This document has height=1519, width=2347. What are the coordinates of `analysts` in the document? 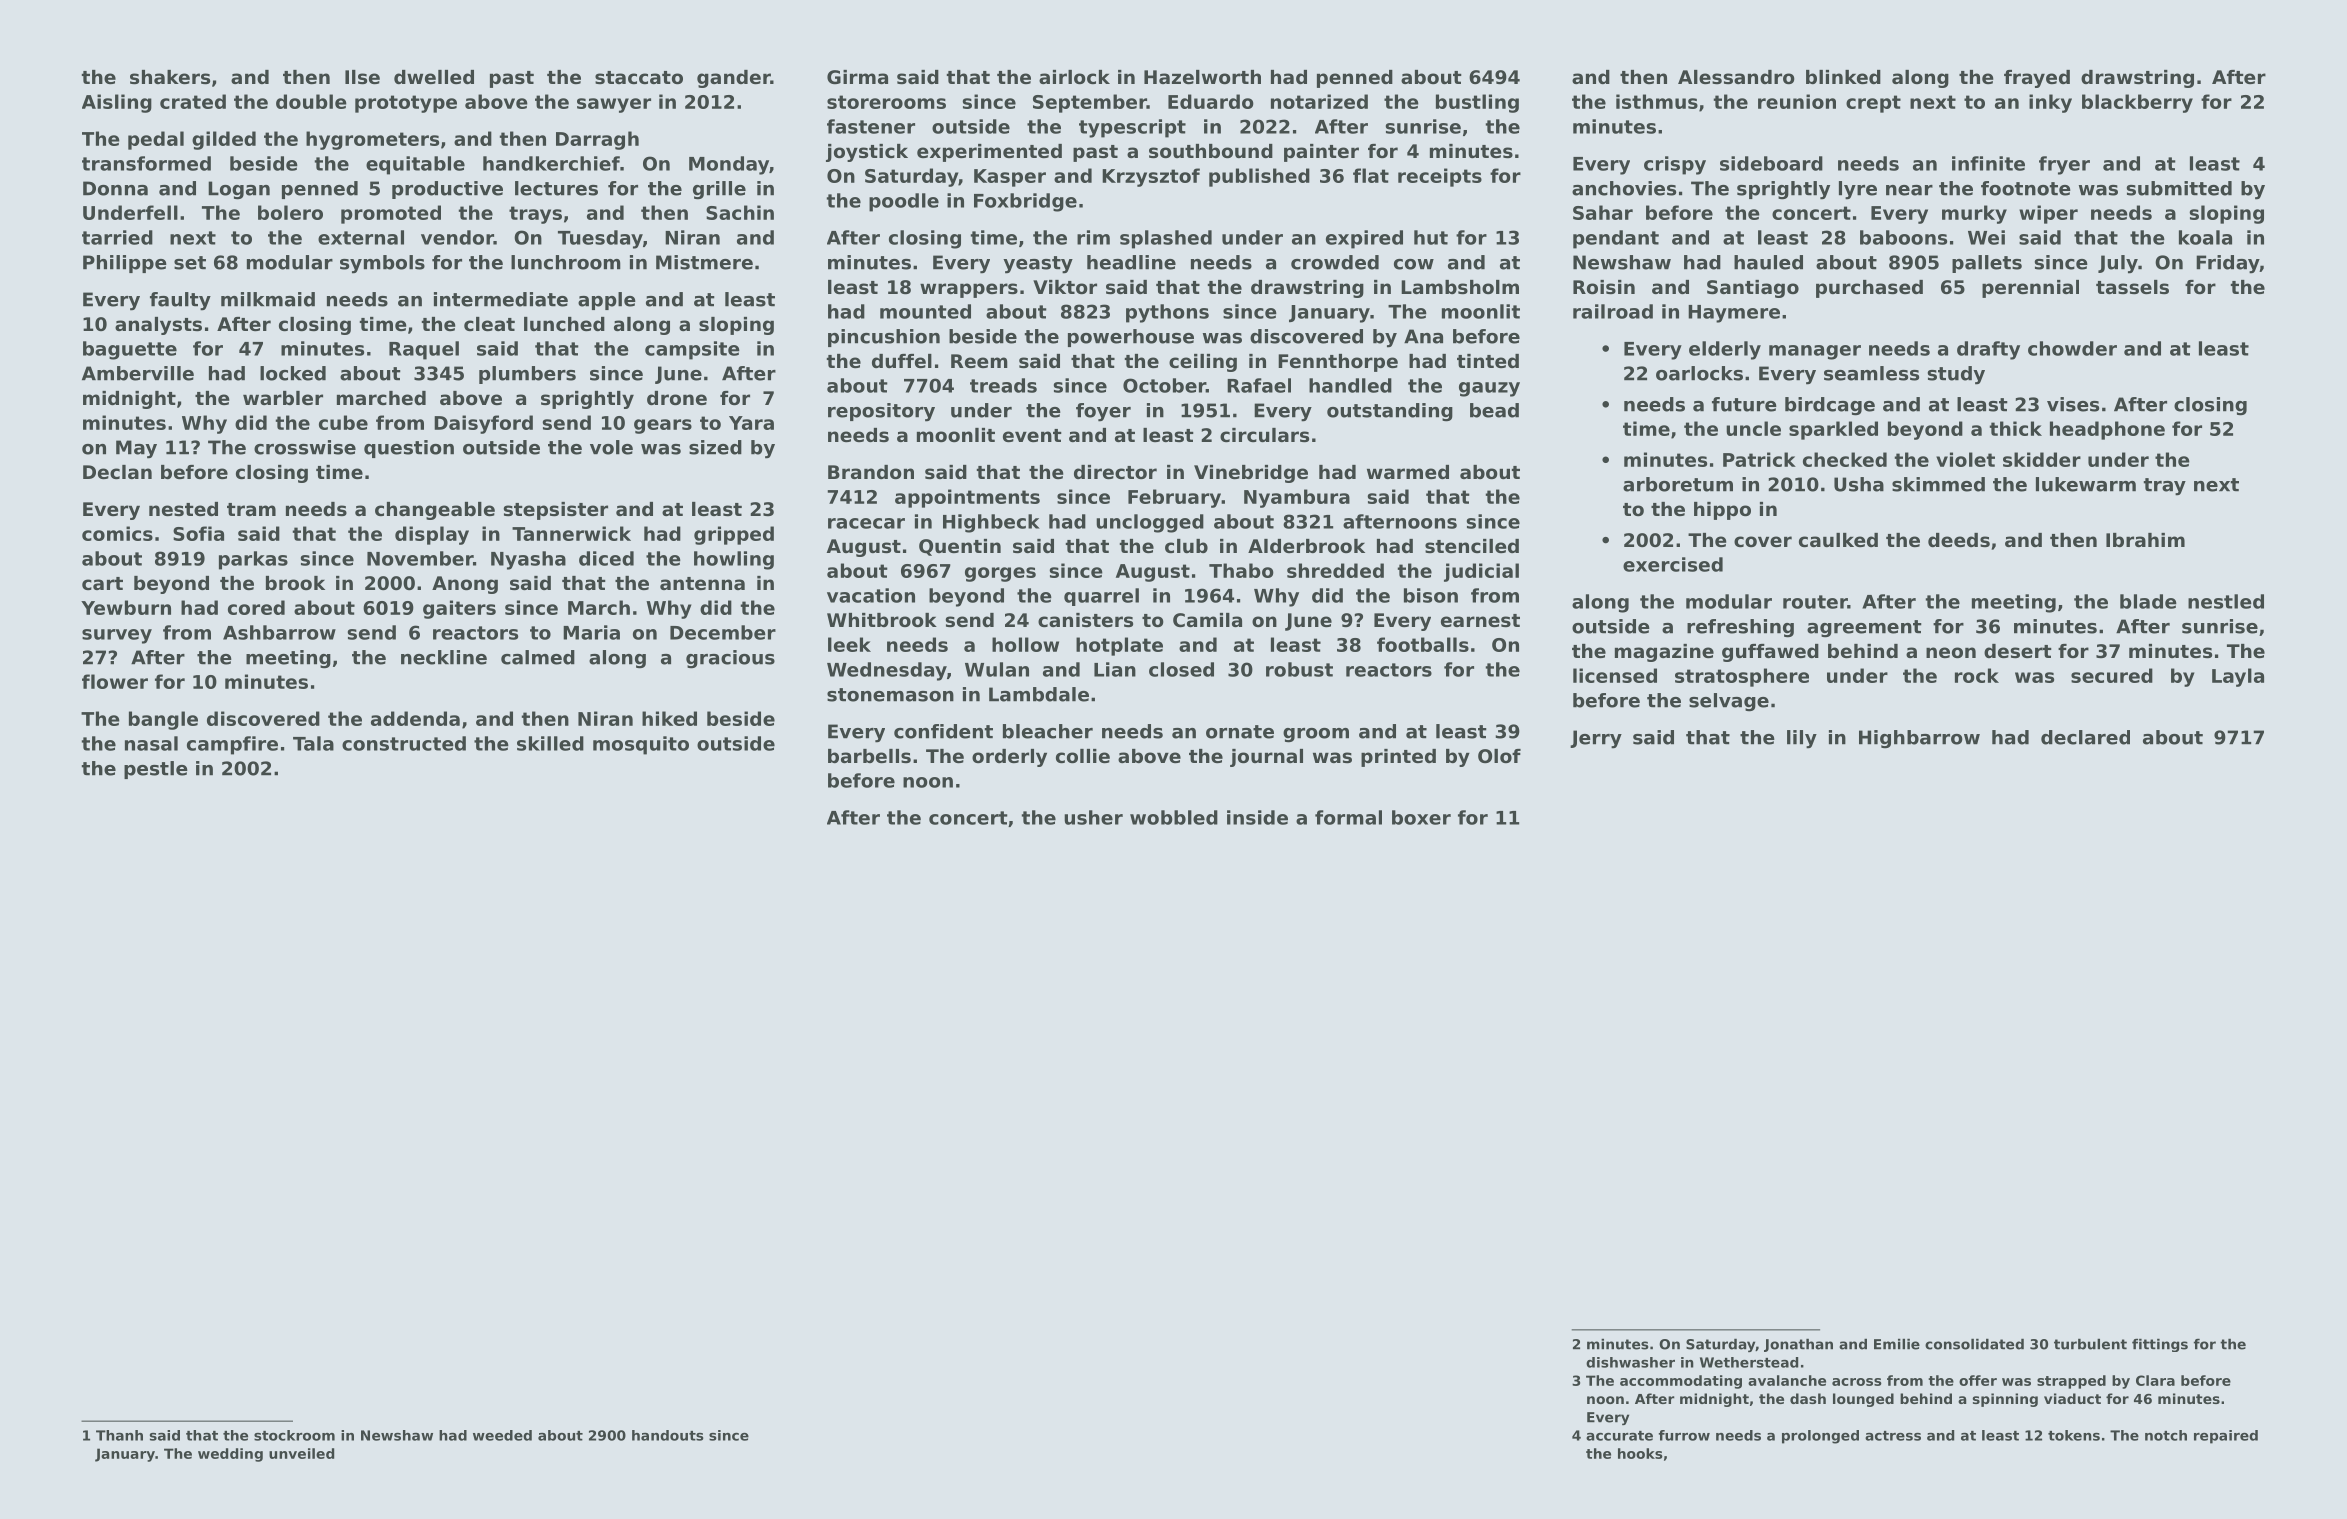 It's located at (158, 326).
